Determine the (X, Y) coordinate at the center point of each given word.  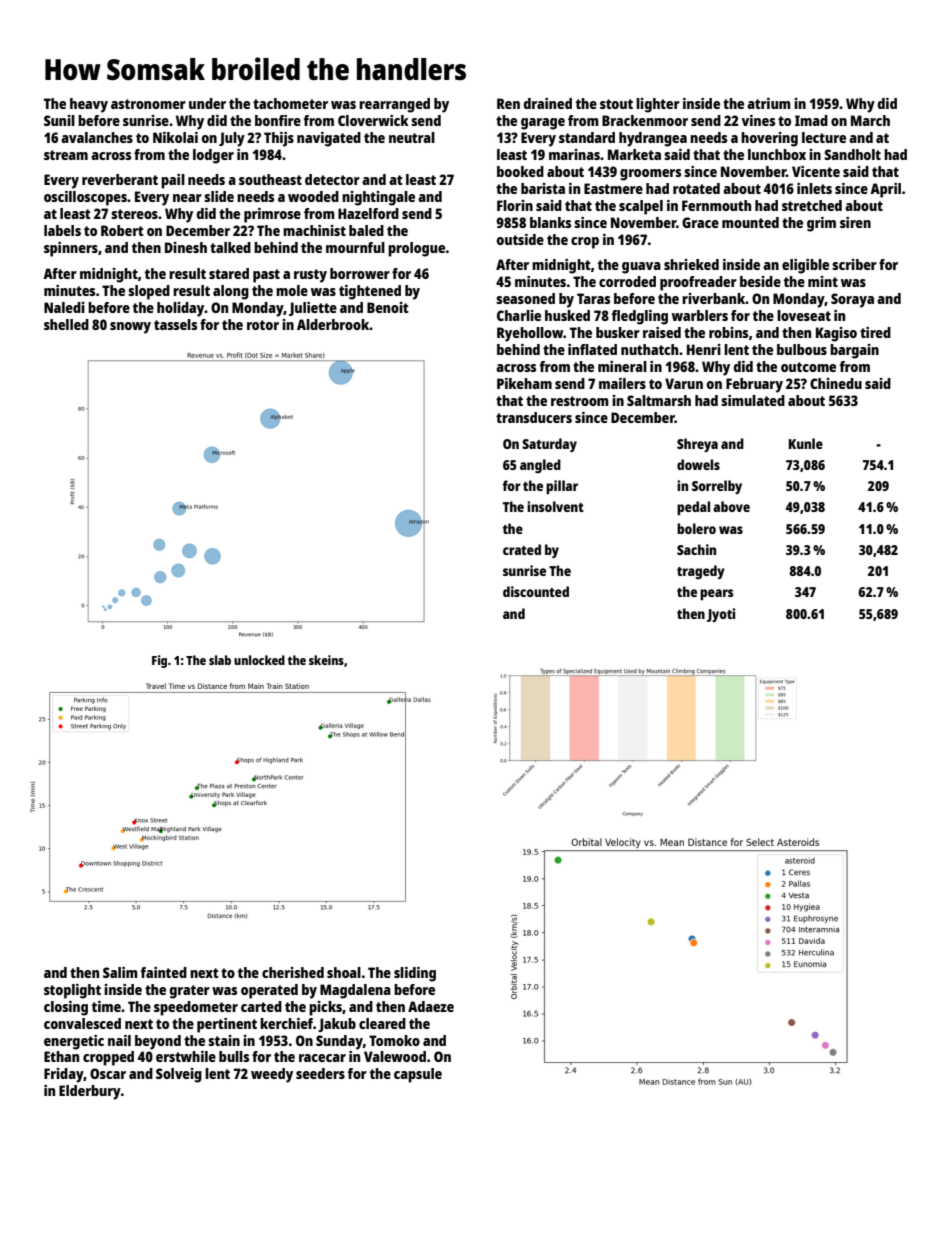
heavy (89, 105)
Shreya (697, 445)
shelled (66, 324)
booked (520, 171)
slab (220, 660)
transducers (534, 417)
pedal (693, 508)
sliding (415, 974)
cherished (293, 972)
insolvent (555, 506)
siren (855, 222)
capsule (418, 1075)
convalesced (82, 1023)
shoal (344, 972)
